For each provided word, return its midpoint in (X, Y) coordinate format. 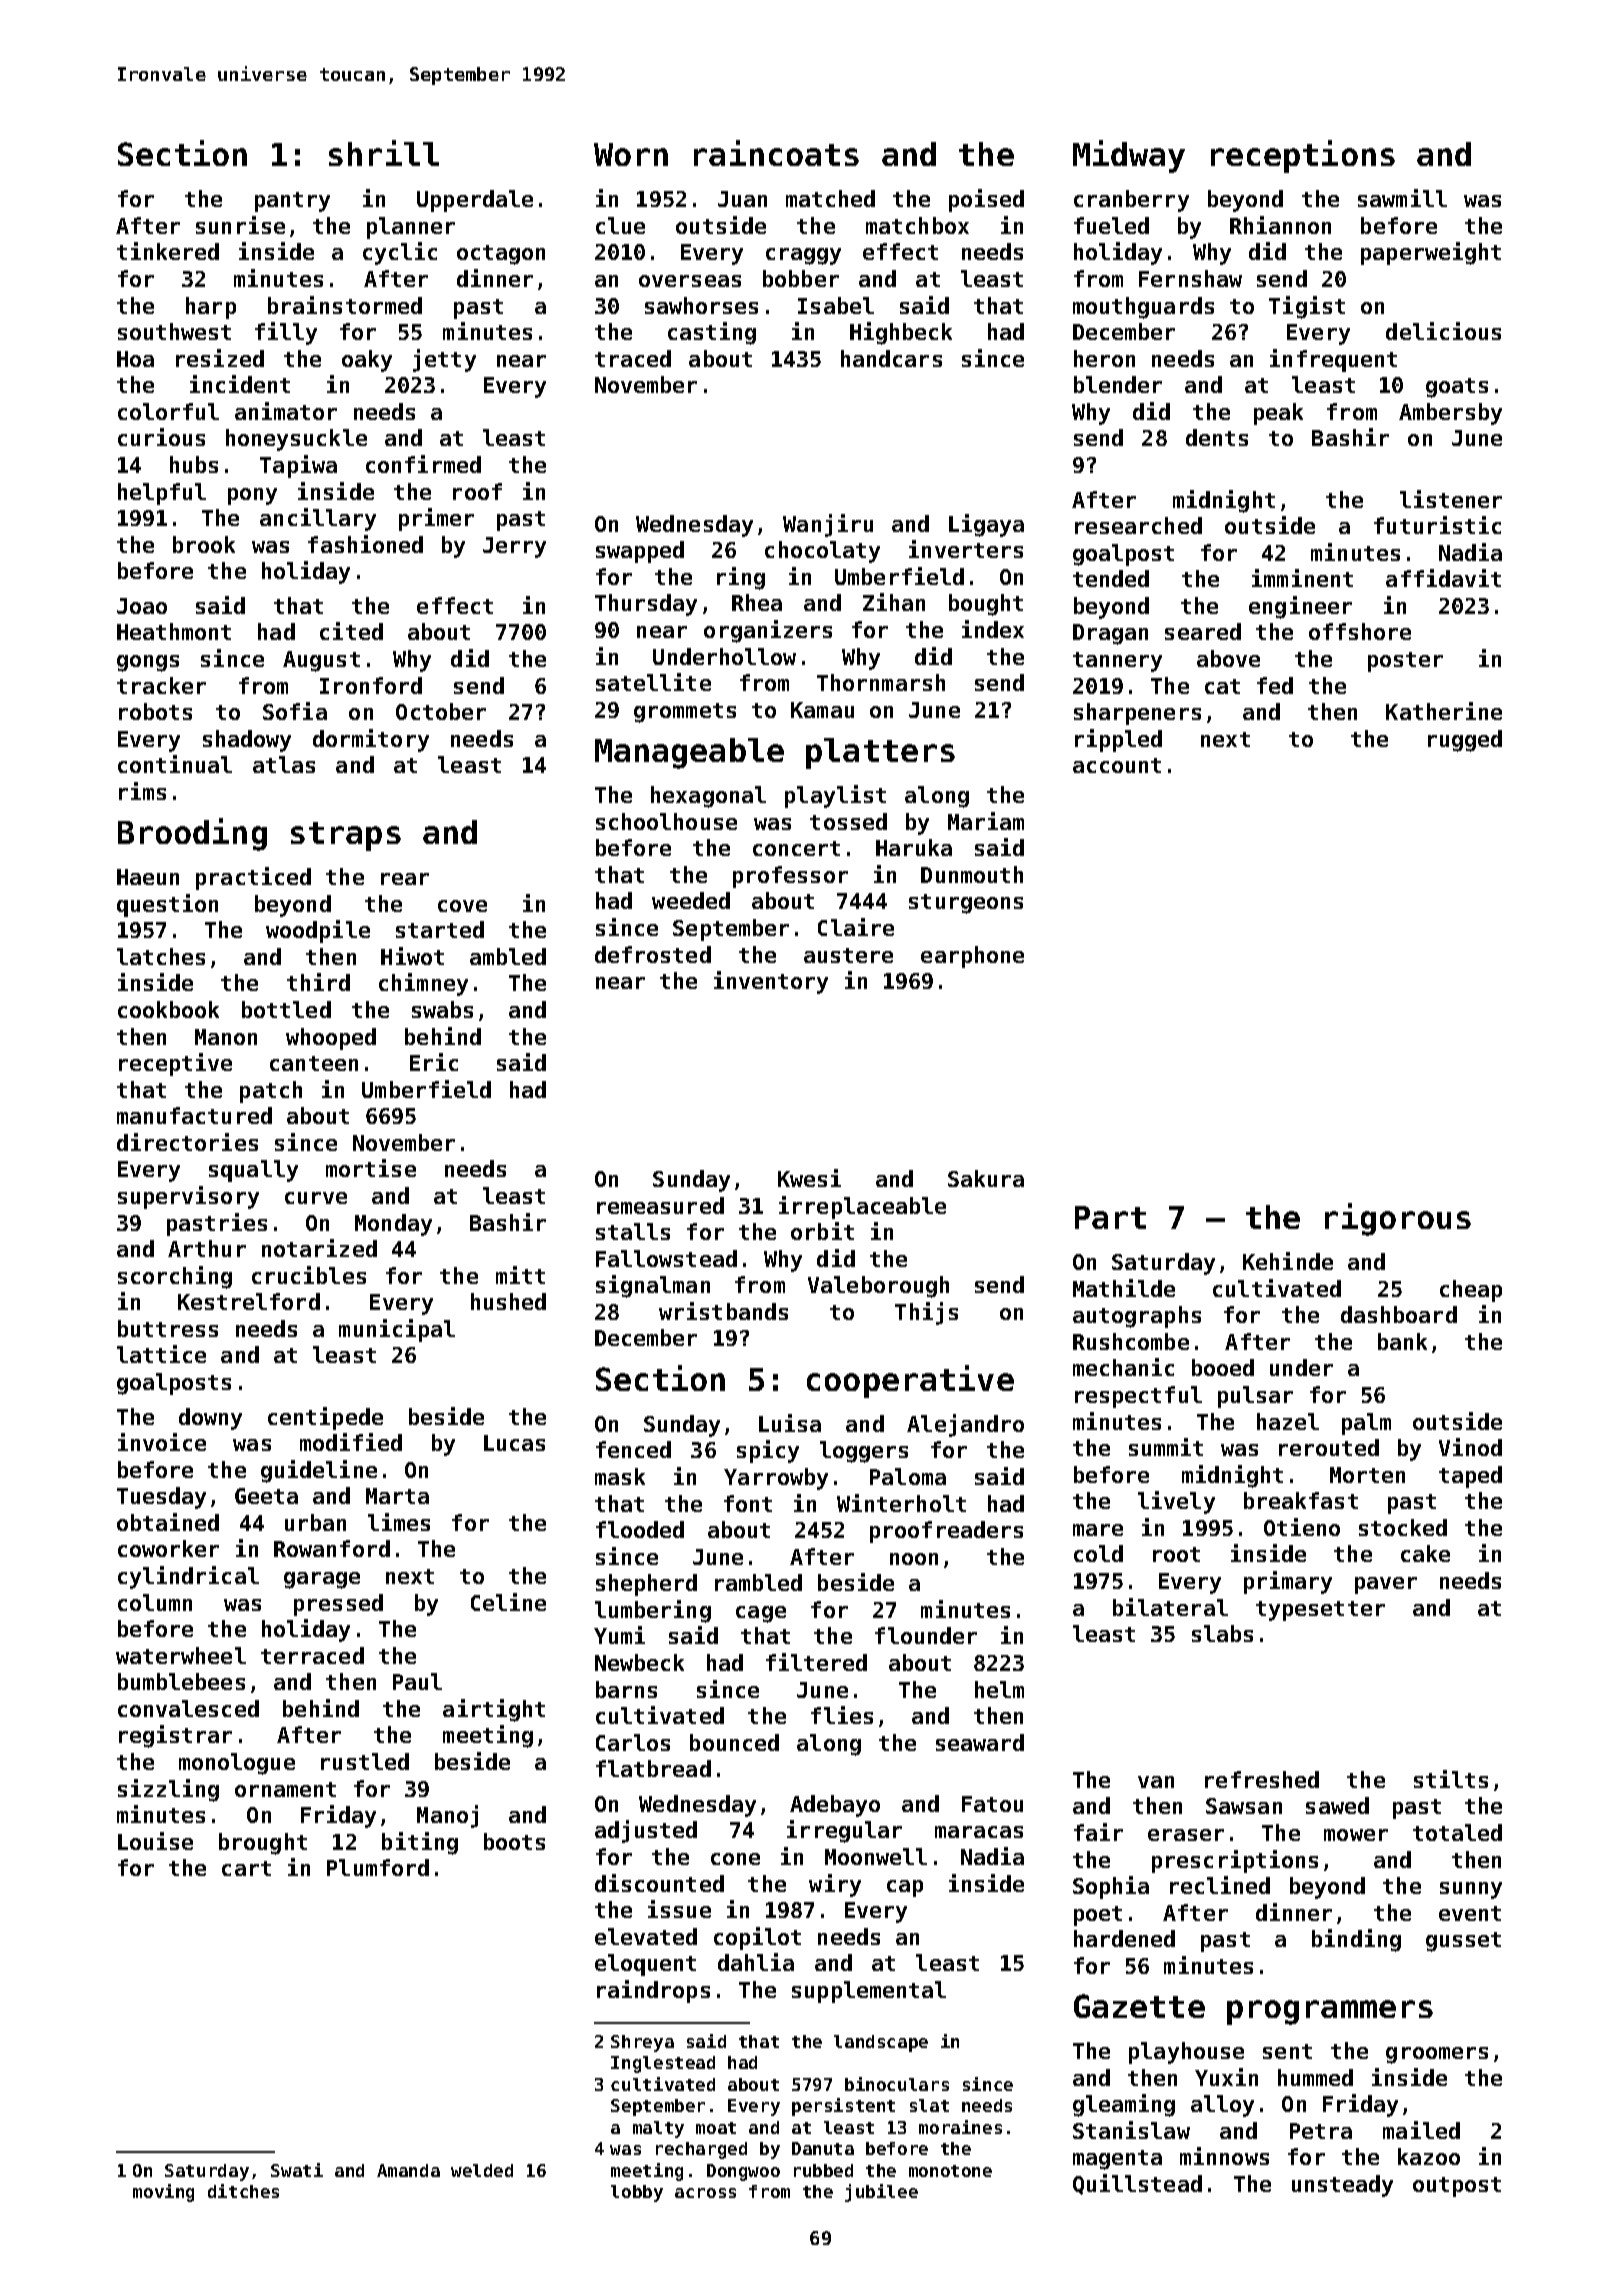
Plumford (378, 1867)
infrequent (1333, 360)
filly (286, 333)
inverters (966, 549)
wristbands (723, 1311)
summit (1166, 1447)
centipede (325, 1418)
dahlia (756, 1962)
